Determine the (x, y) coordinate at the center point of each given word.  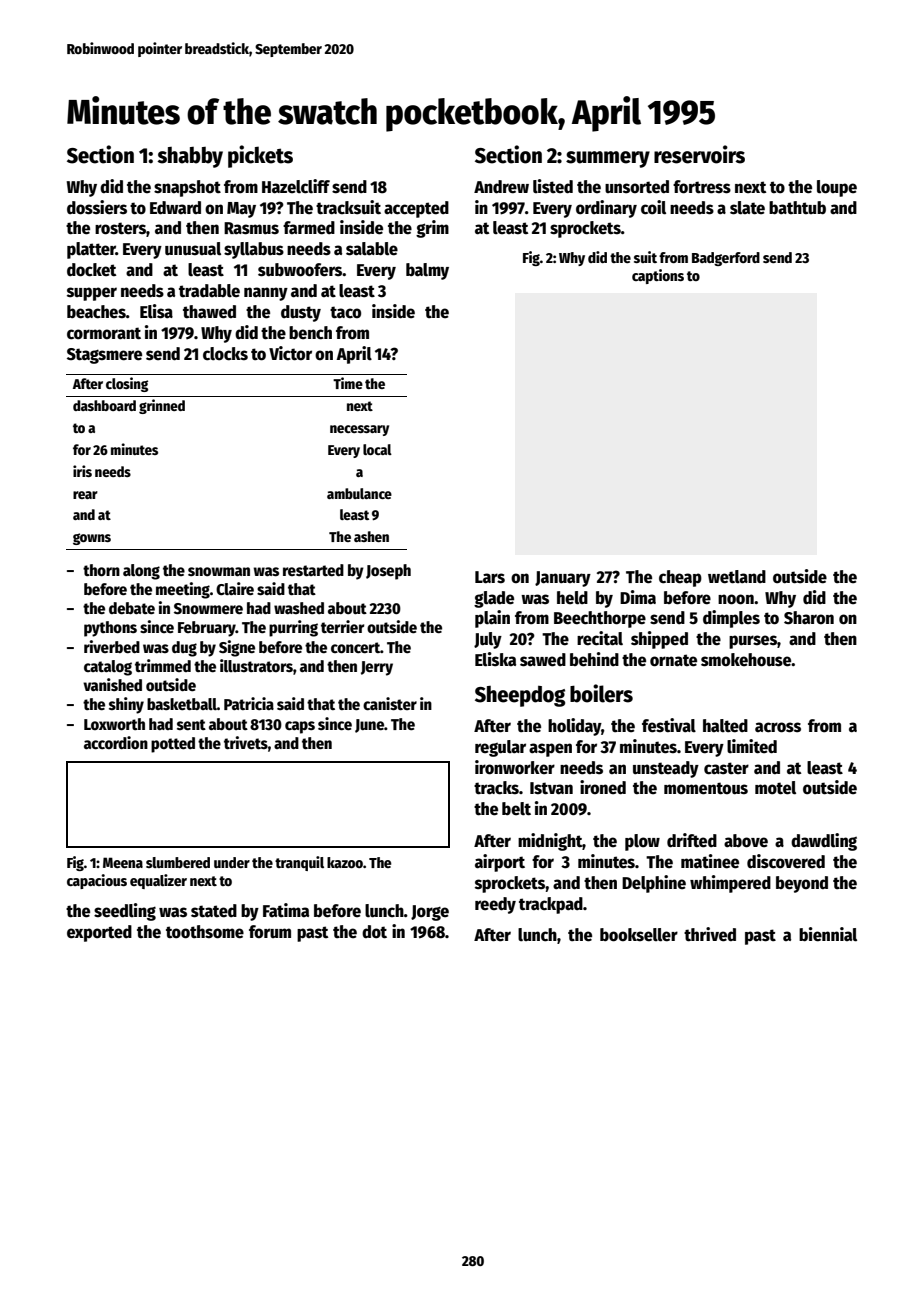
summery (608, 159)
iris (82, 471)
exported (99, 933)
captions (658, 276)
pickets (260, 156)
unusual (193, 249)
